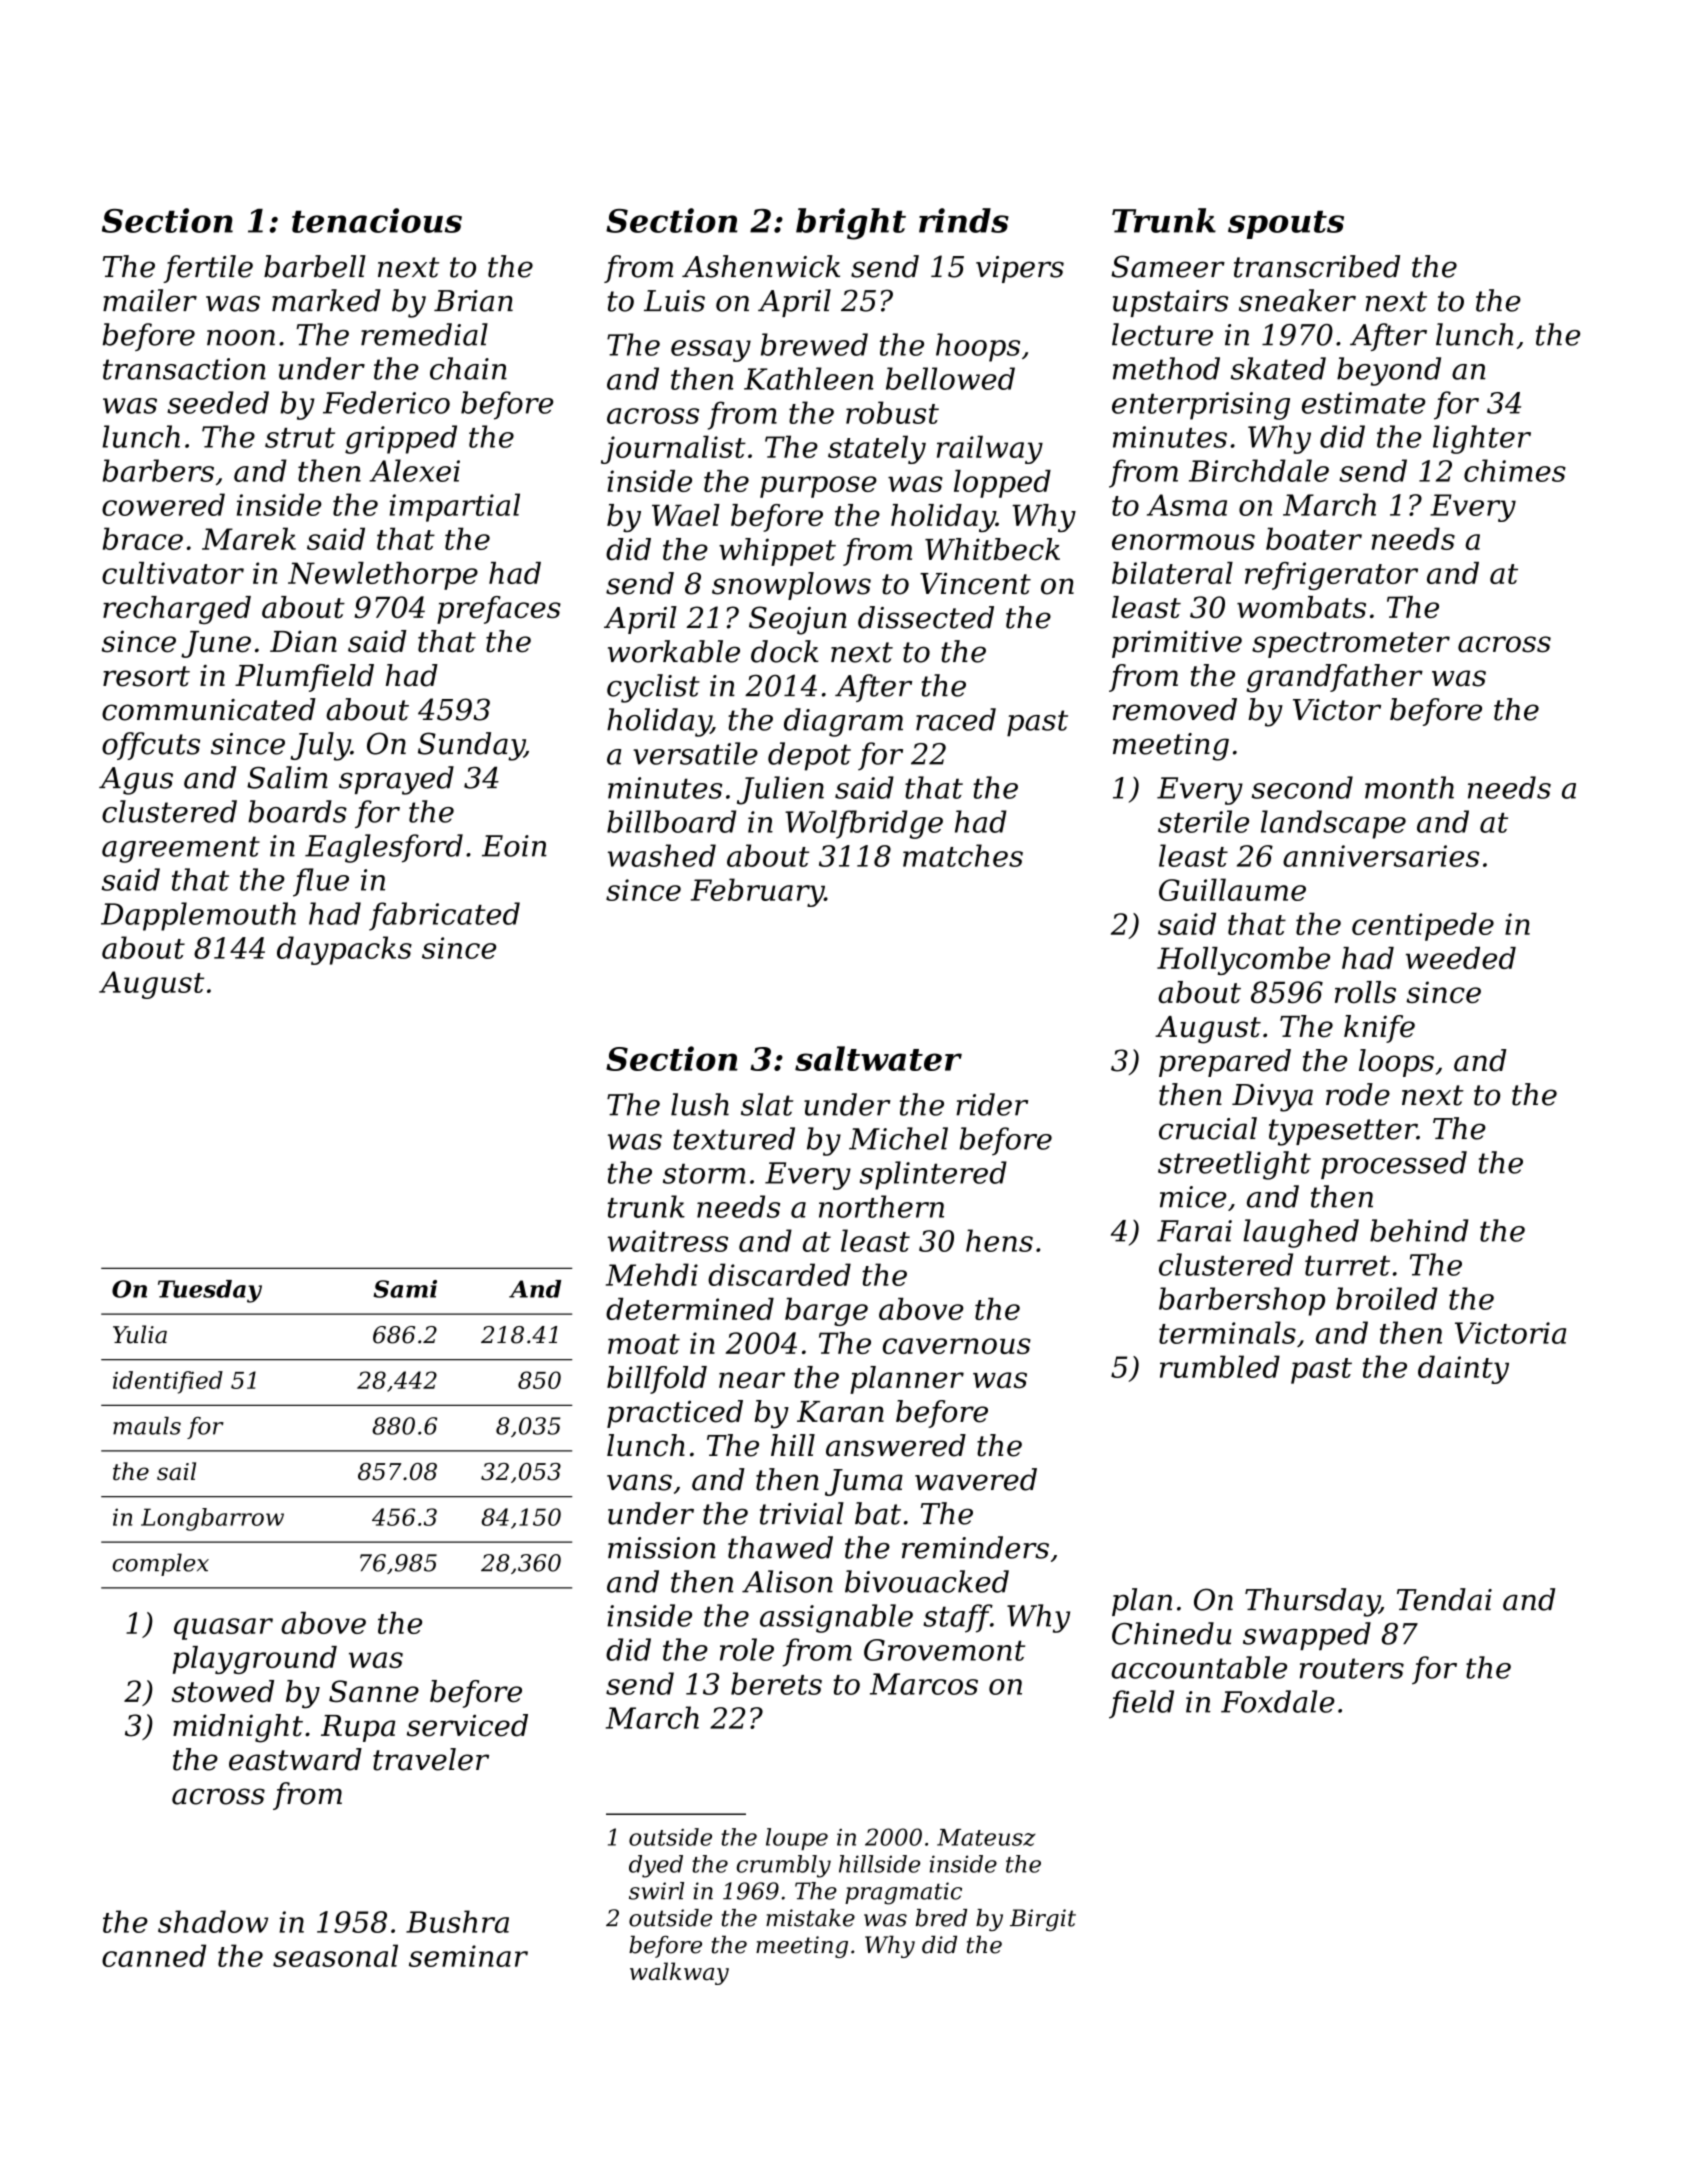 This screenshot has height=2178, width=1683. Describe the element at coordinates (335, 1955) in the screenshot. I see `seasonal` at that location.
